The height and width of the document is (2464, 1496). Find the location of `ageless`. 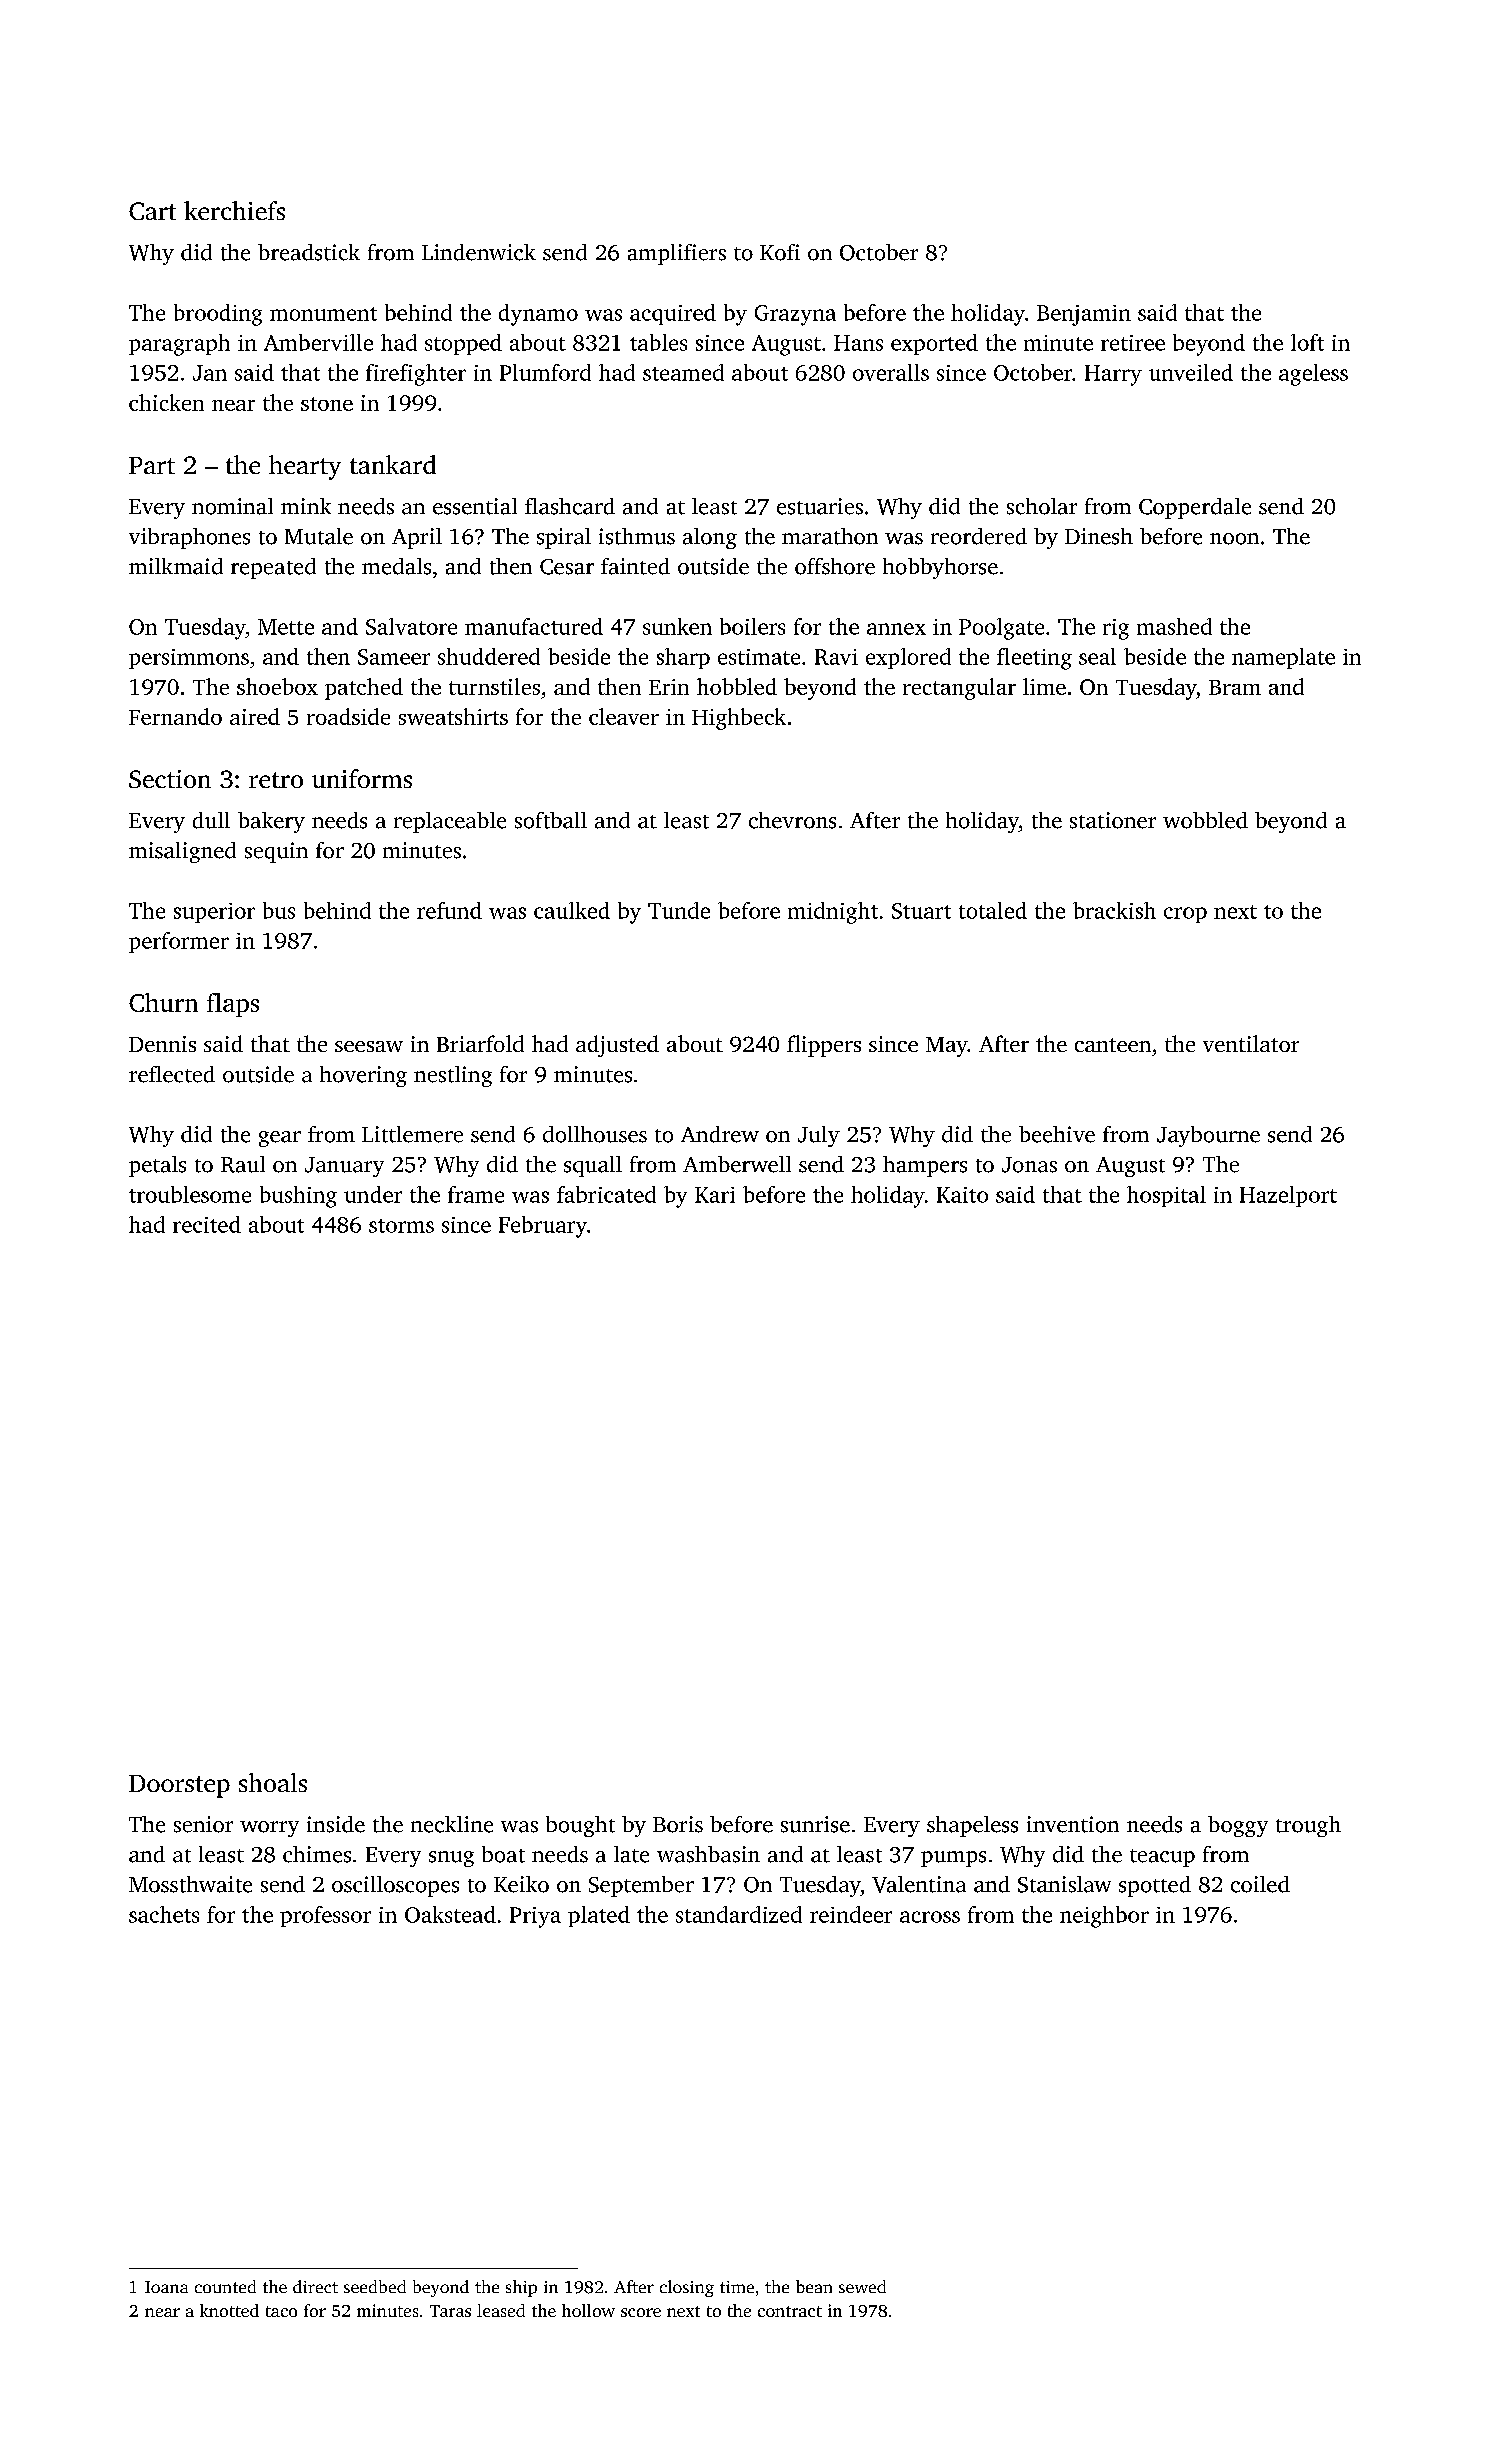

ageless is located at coordinates (1313, 375).
